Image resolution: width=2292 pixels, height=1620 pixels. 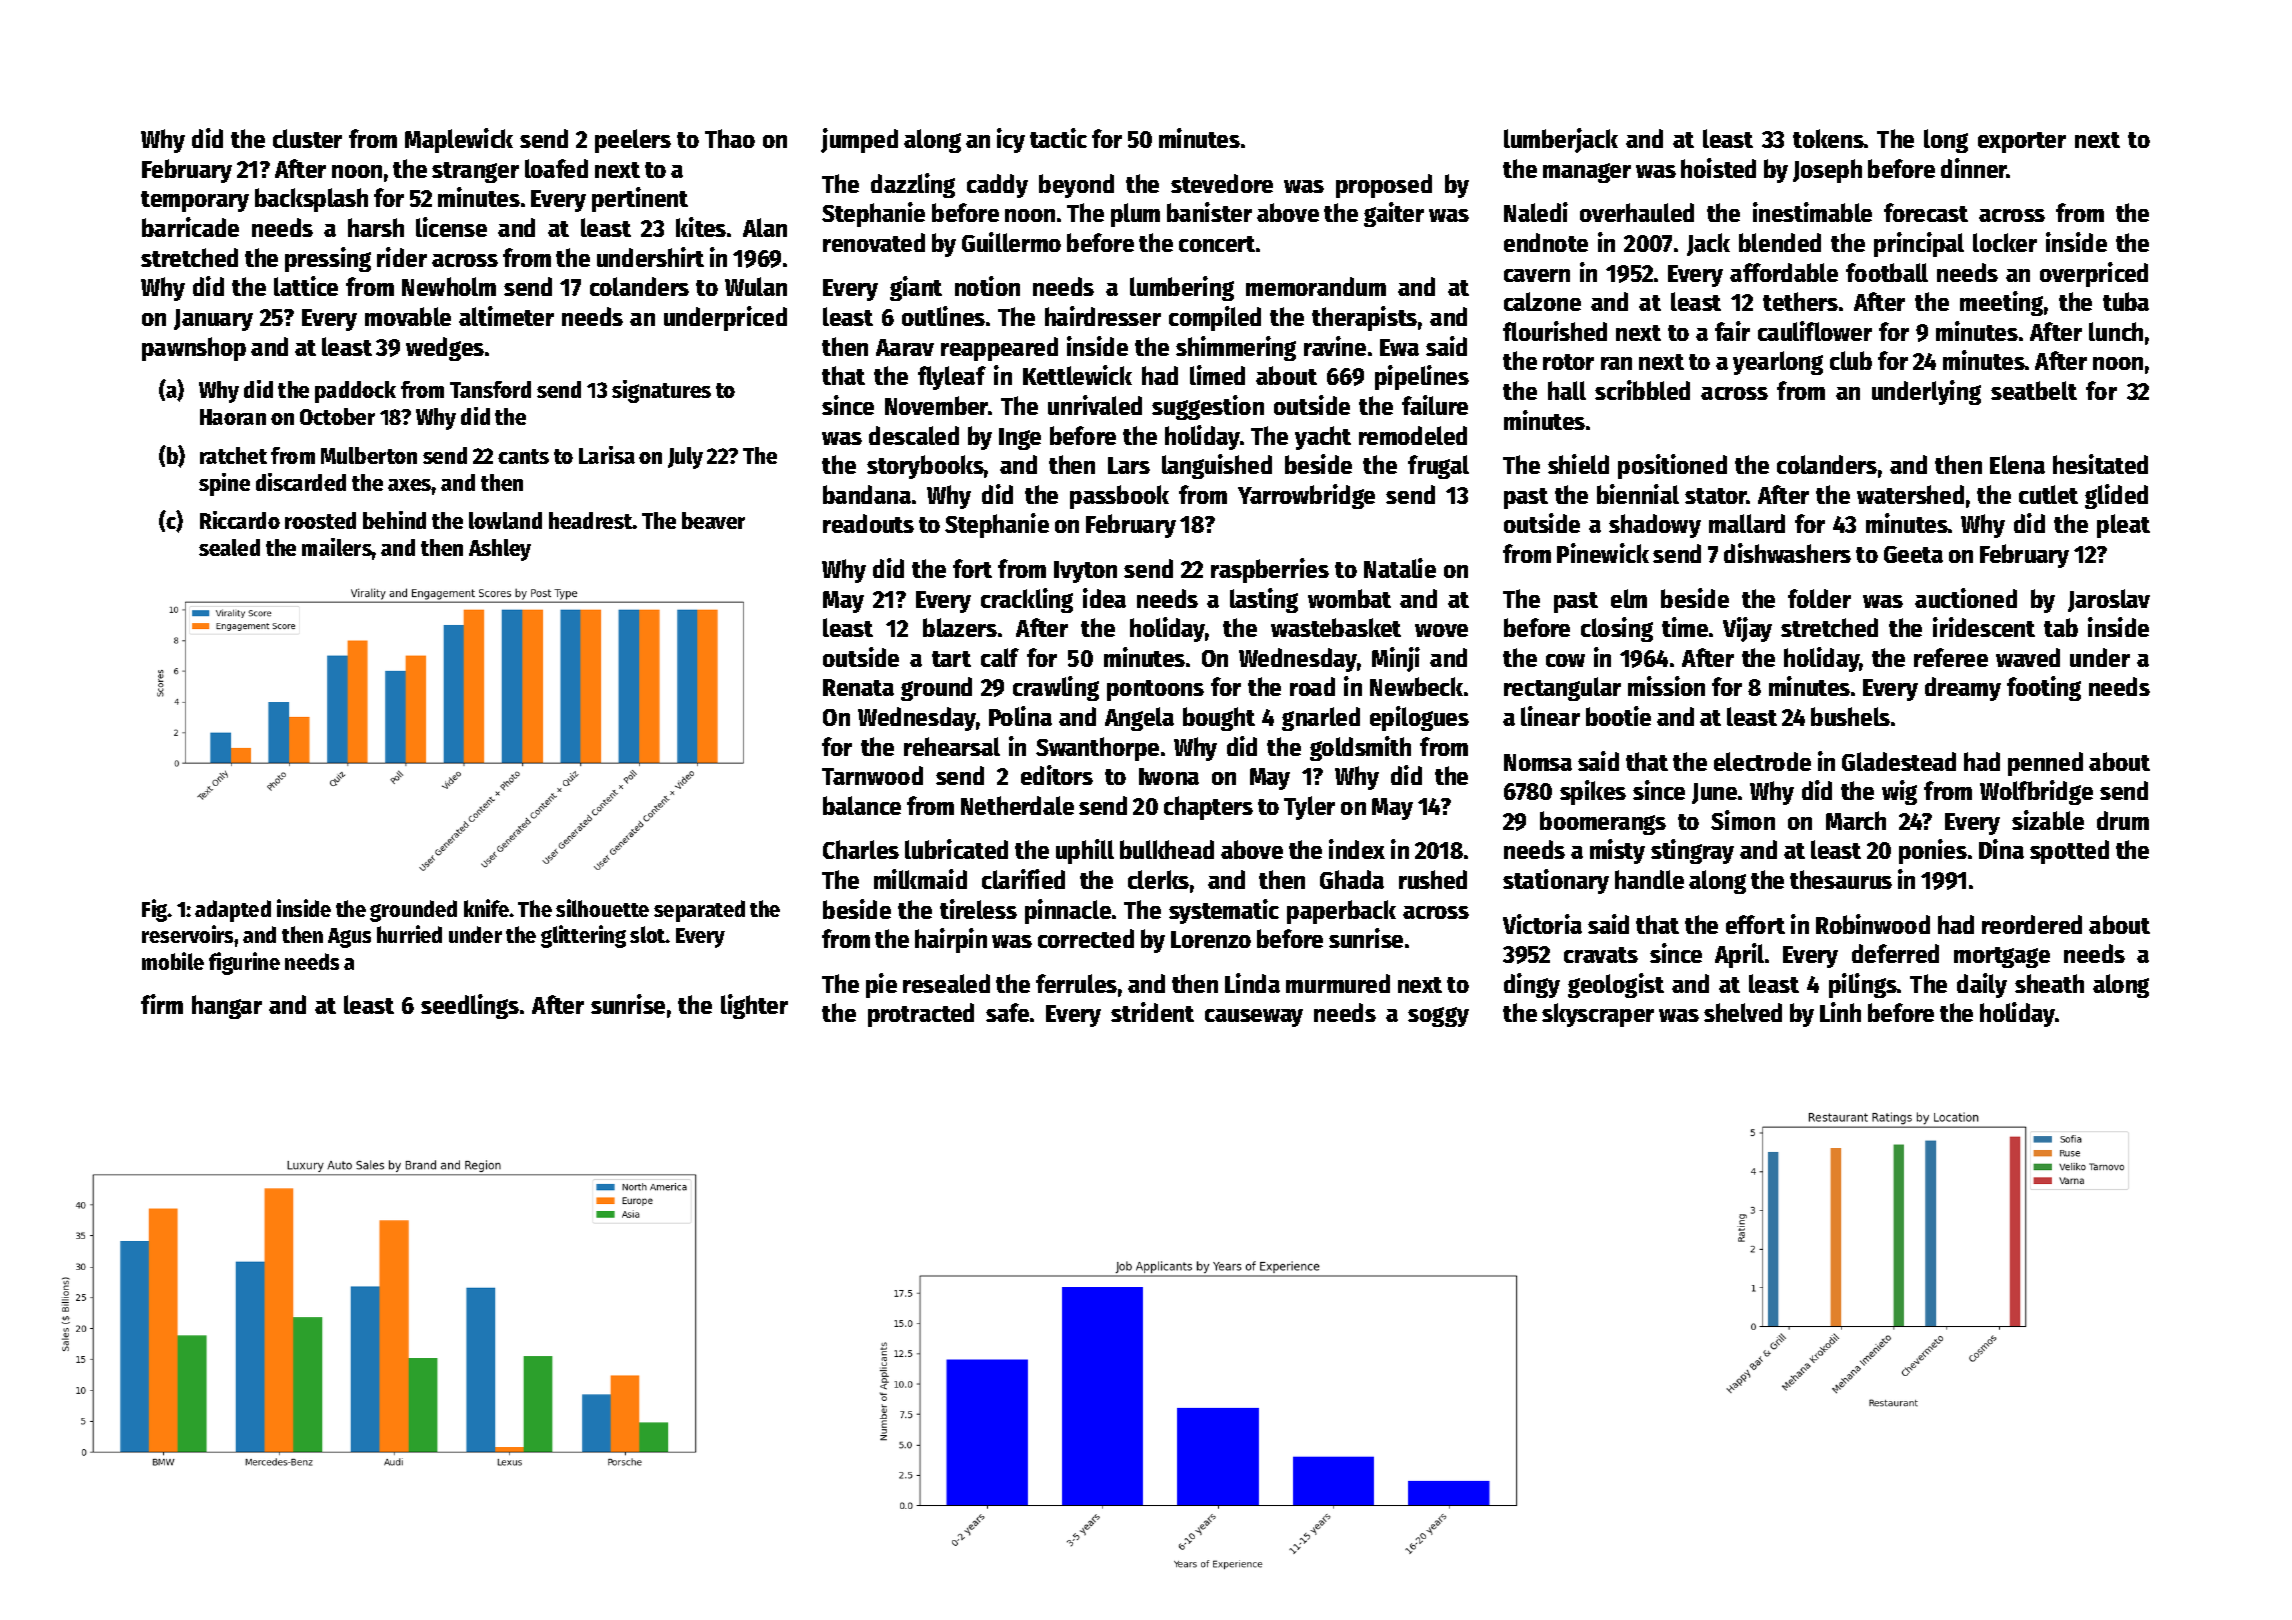 What do you see at coordinates (754, 1006) in the document?
I see `lighter` at bounding box center [754, 1006].
